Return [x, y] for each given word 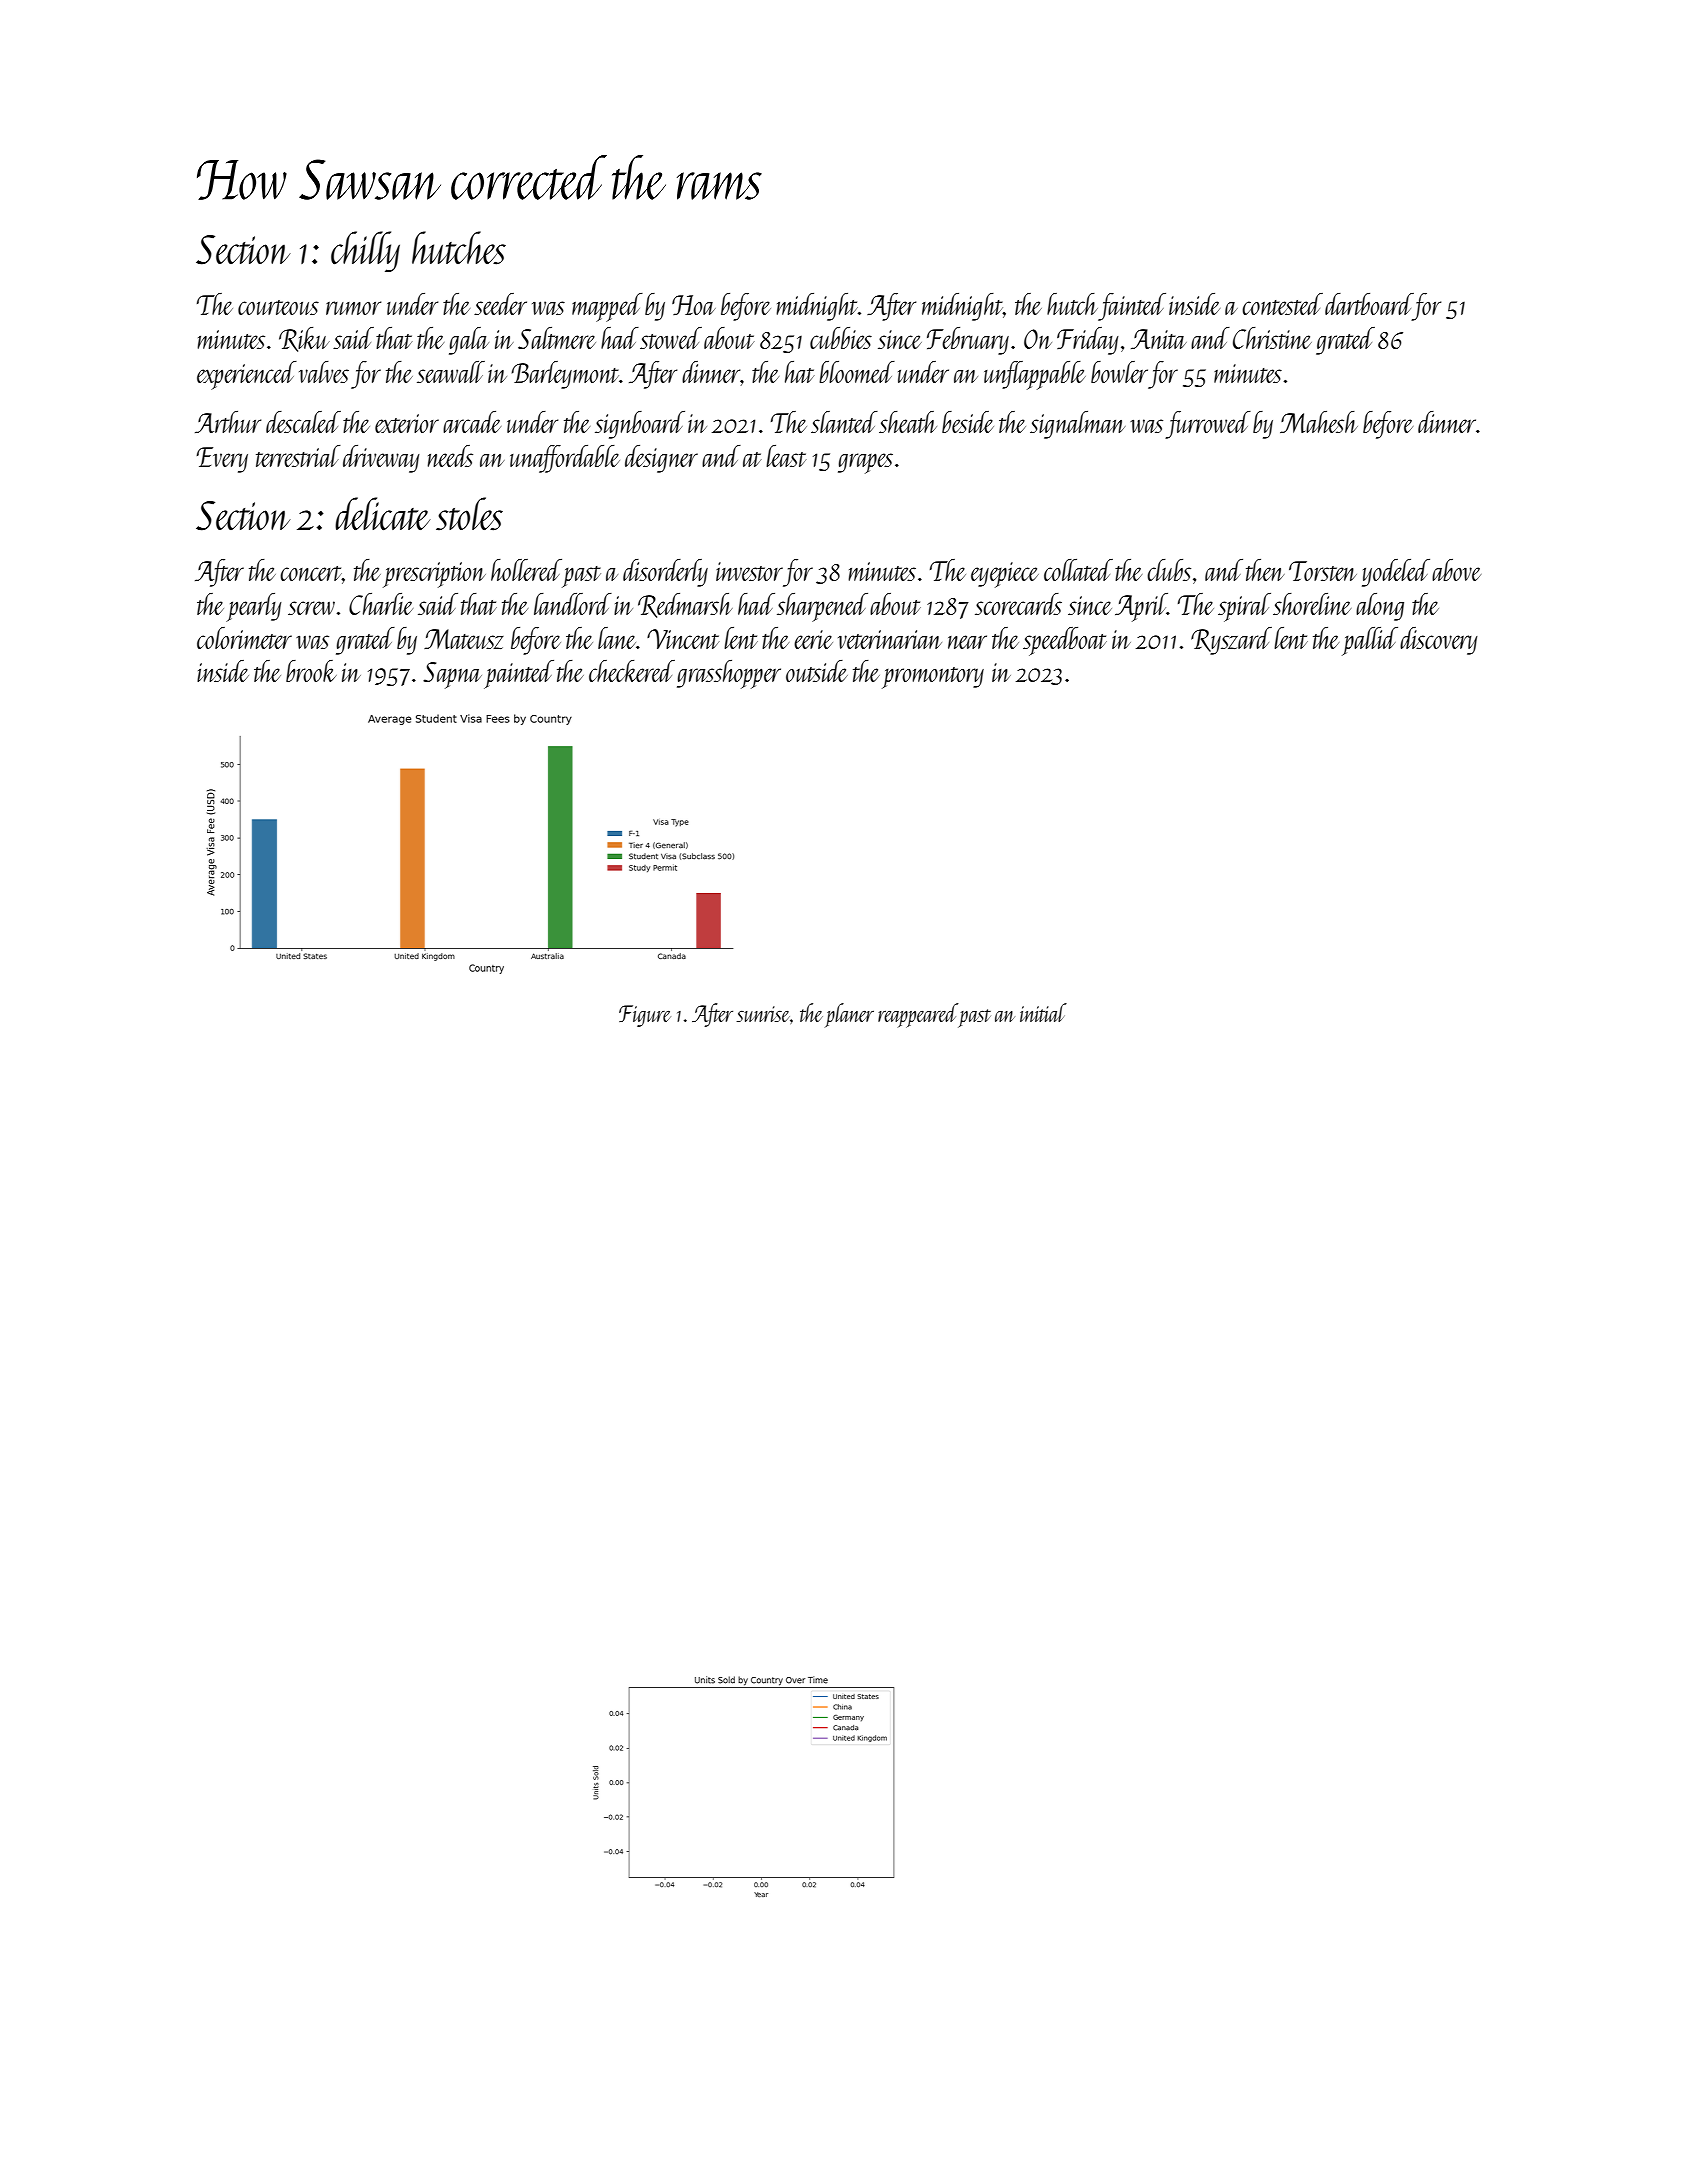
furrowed [1208, 425]
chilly [365, 251]
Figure [645, 1016]
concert [311, 573]
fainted [1132, 307]
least [786, 456]
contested [1282, 304]
